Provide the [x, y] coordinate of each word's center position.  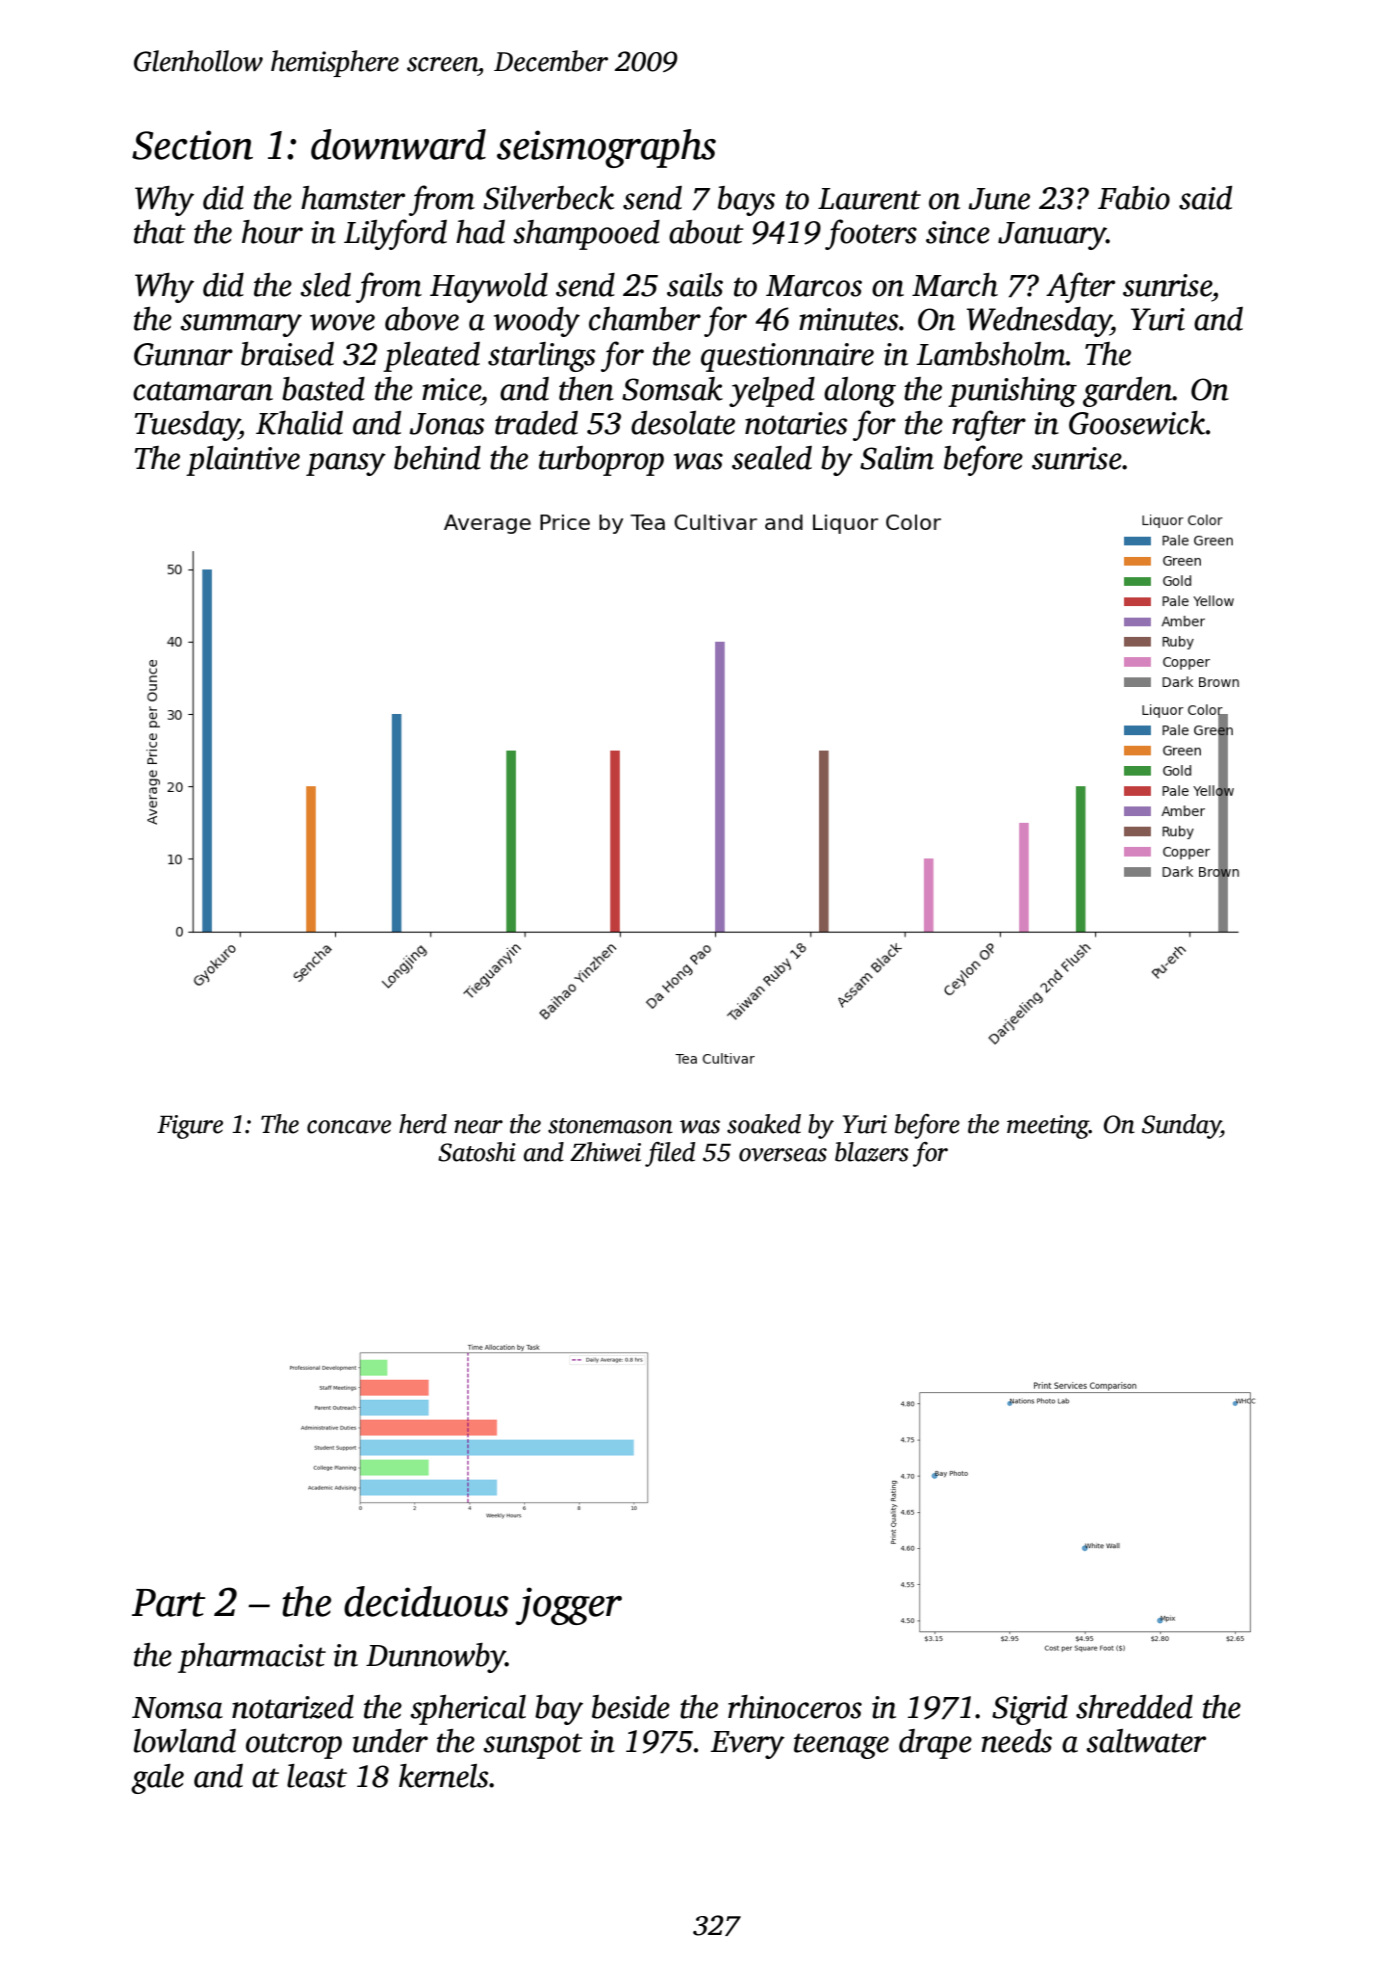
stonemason [610, 1126]
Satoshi [477, 1152]
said [1205, 198]
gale [157, 1779]
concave [349, 1127]
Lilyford [395, 234]
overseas [783, 1155]
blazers [872, 1152]
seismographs [606, 148]
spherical [468, 1710]
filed [670, 1154]
